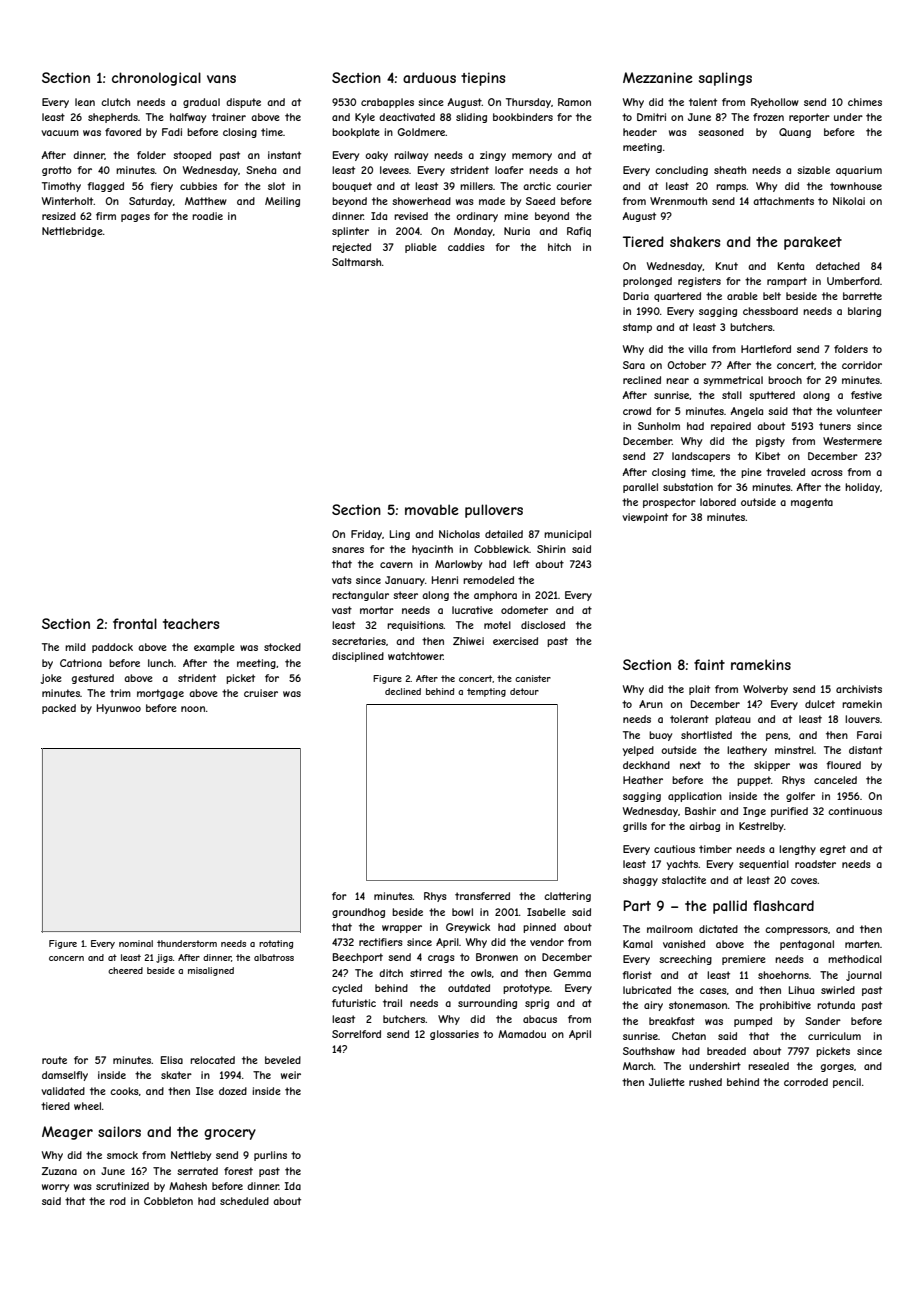 This image has height=1308, width=924. I want to click on declined, so click(403, 691).
